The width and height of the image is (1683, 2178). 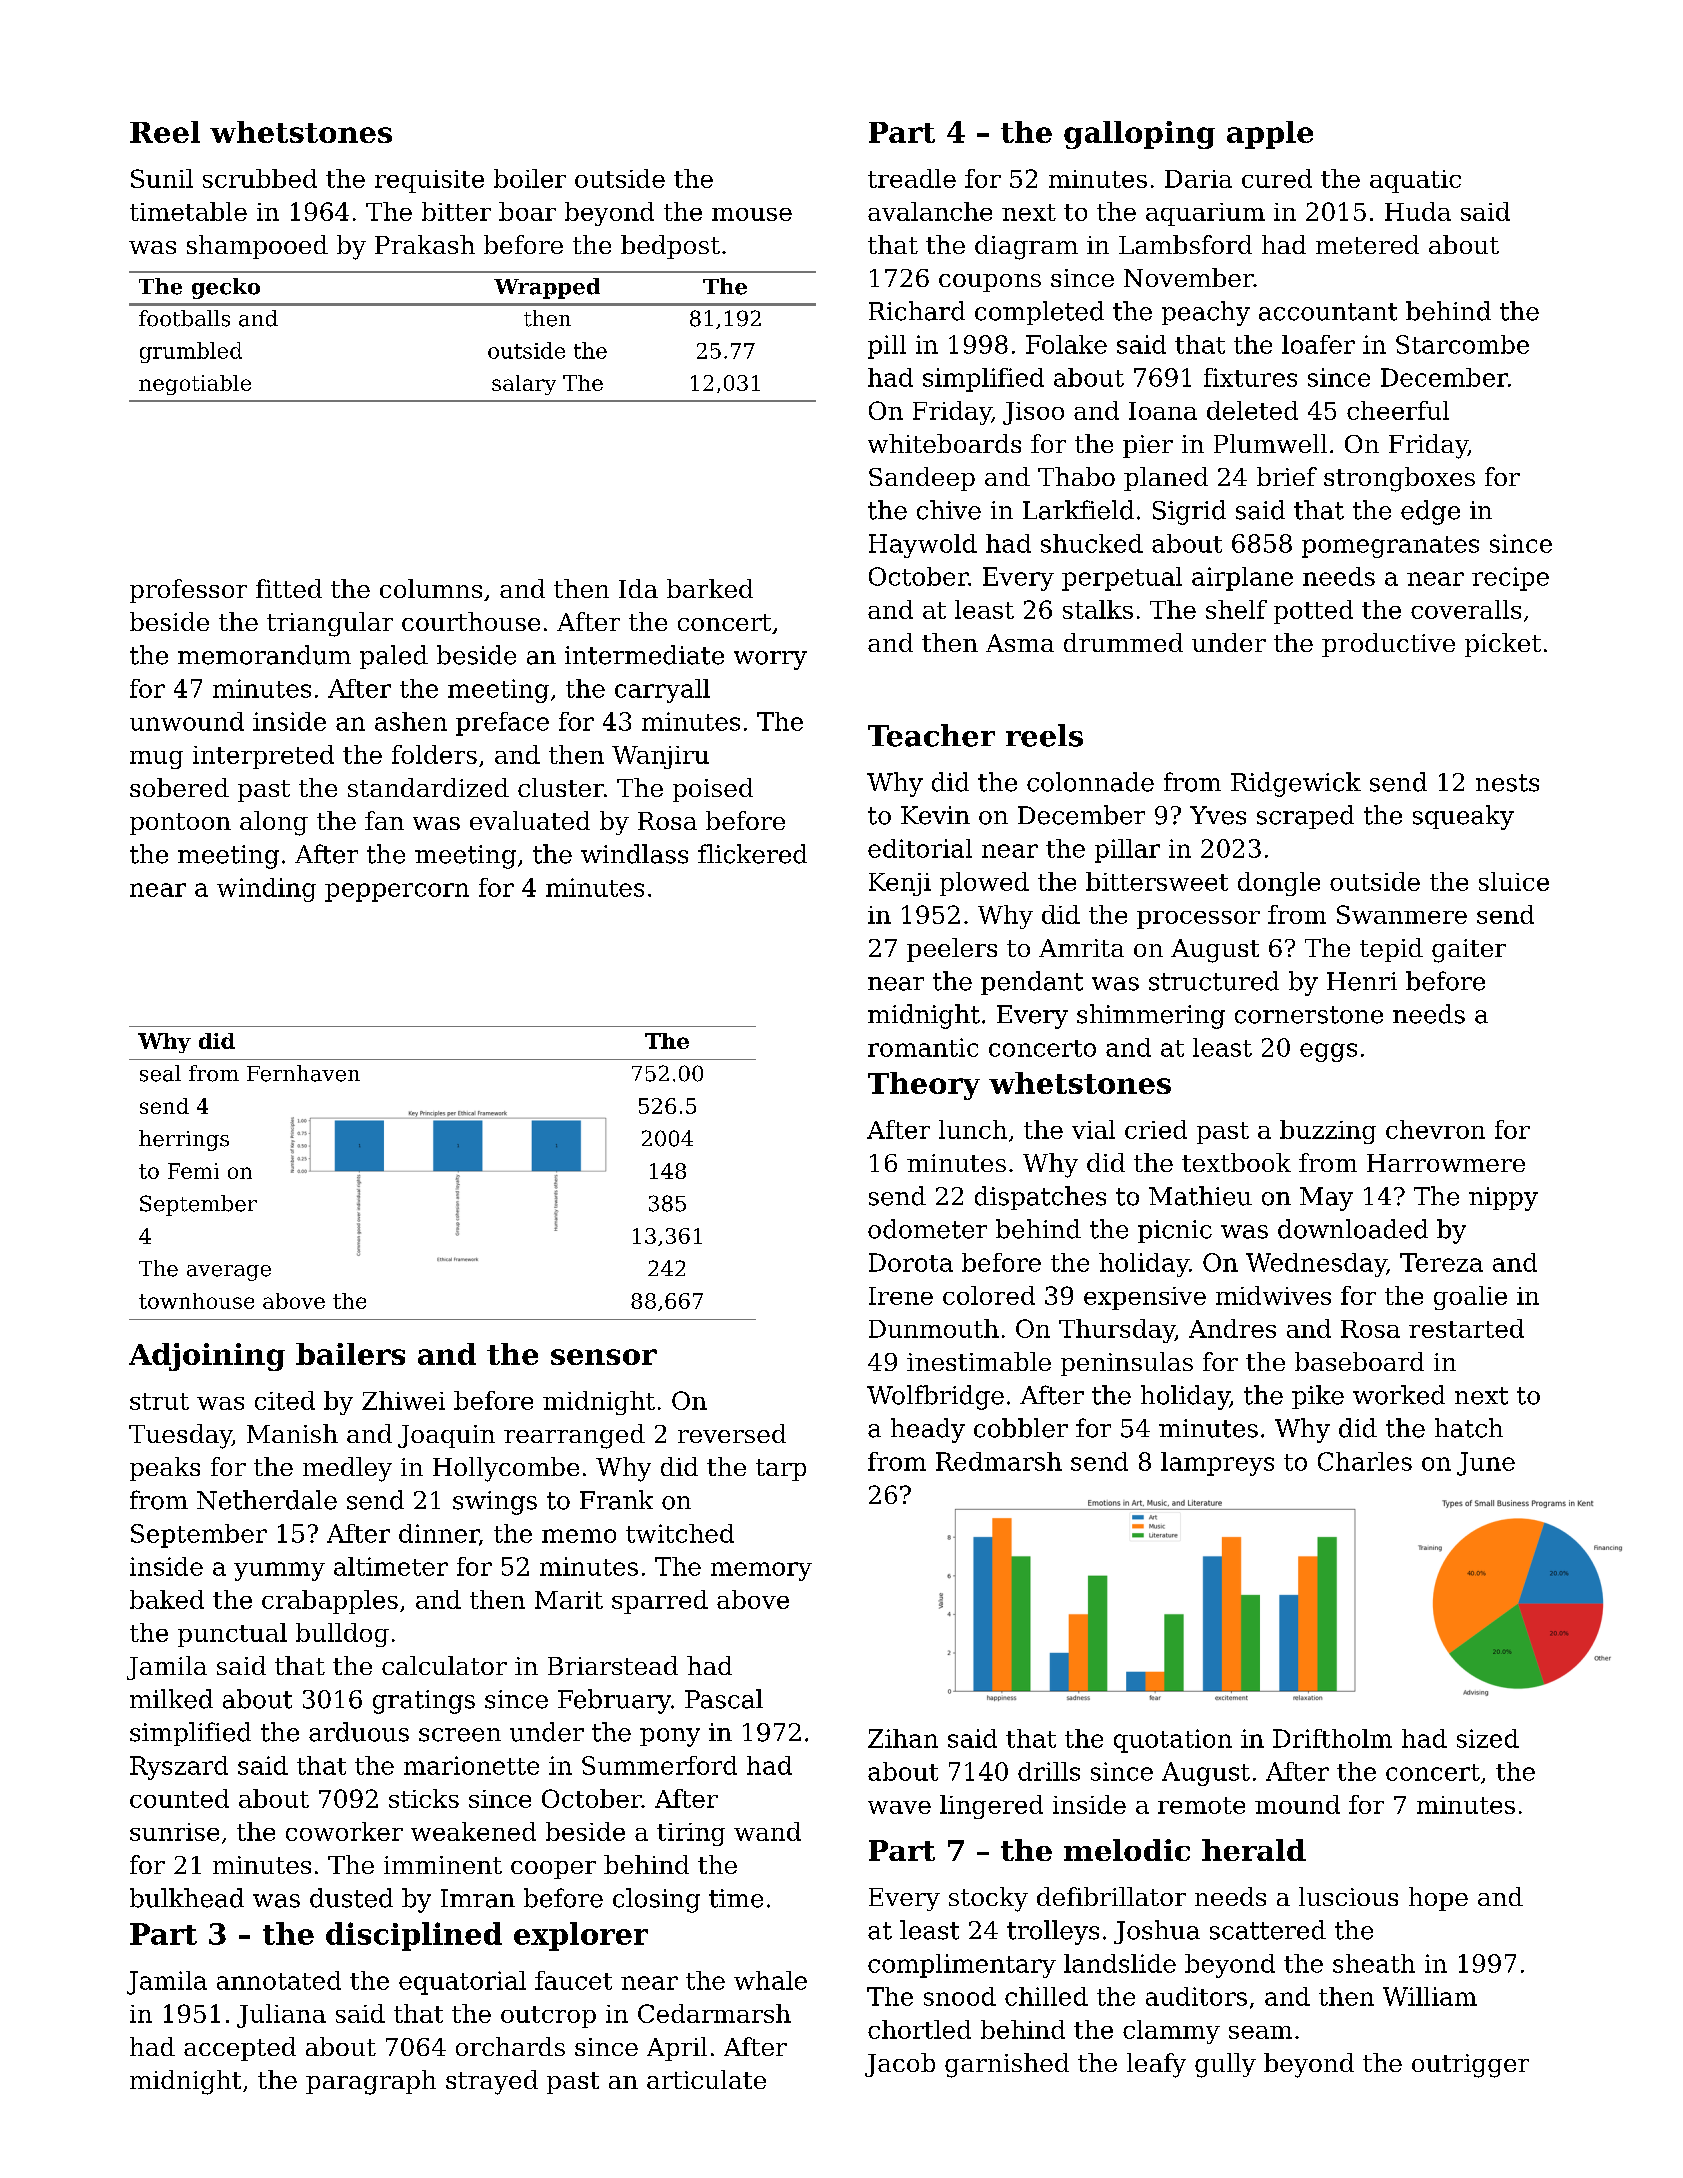 What do you see at coordinates (240, 2049) in the image?
I see `accepted` at bounding box center [240, 2049].
